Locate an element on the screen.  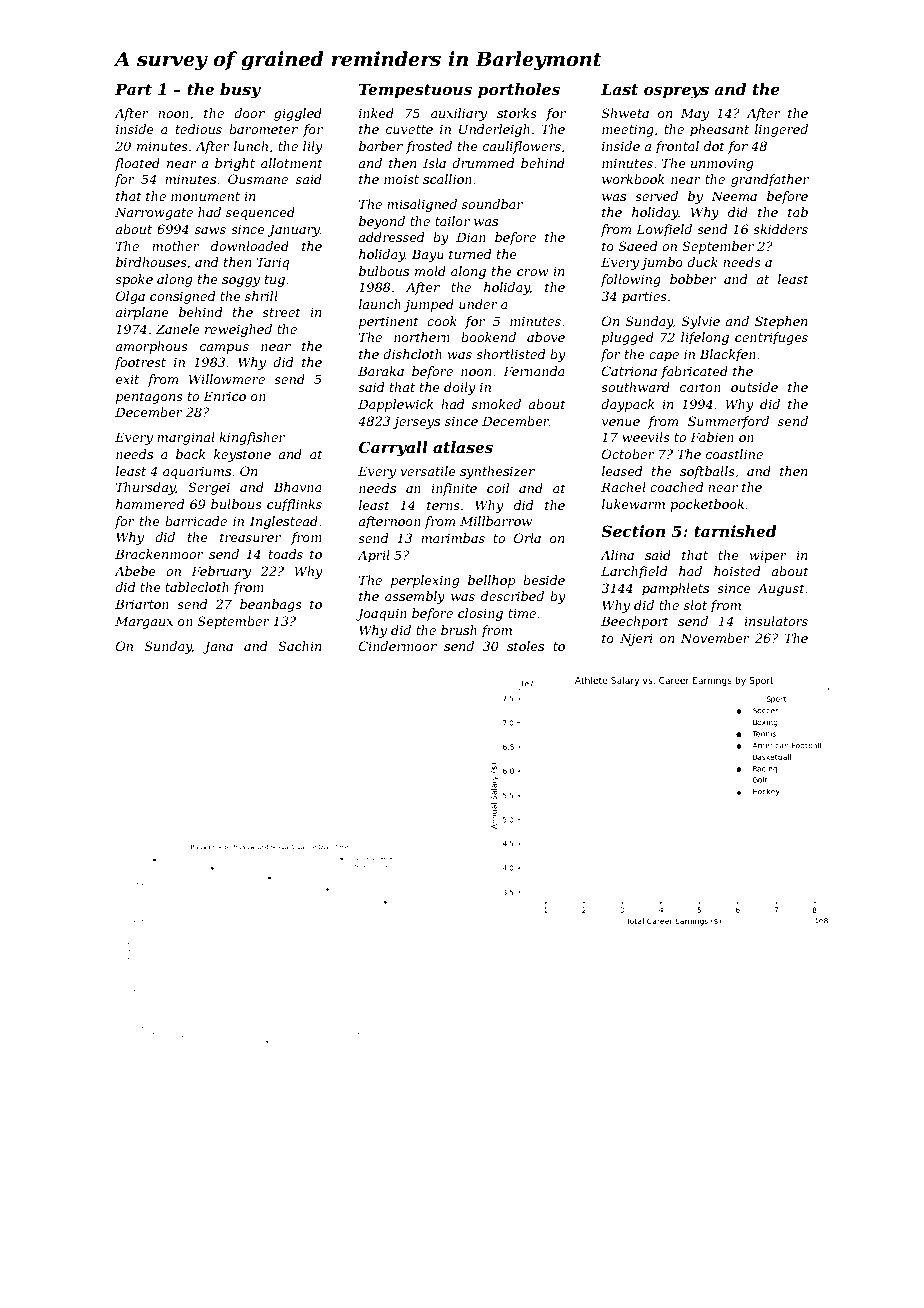
Isla is located at coordinates (434, 163).
